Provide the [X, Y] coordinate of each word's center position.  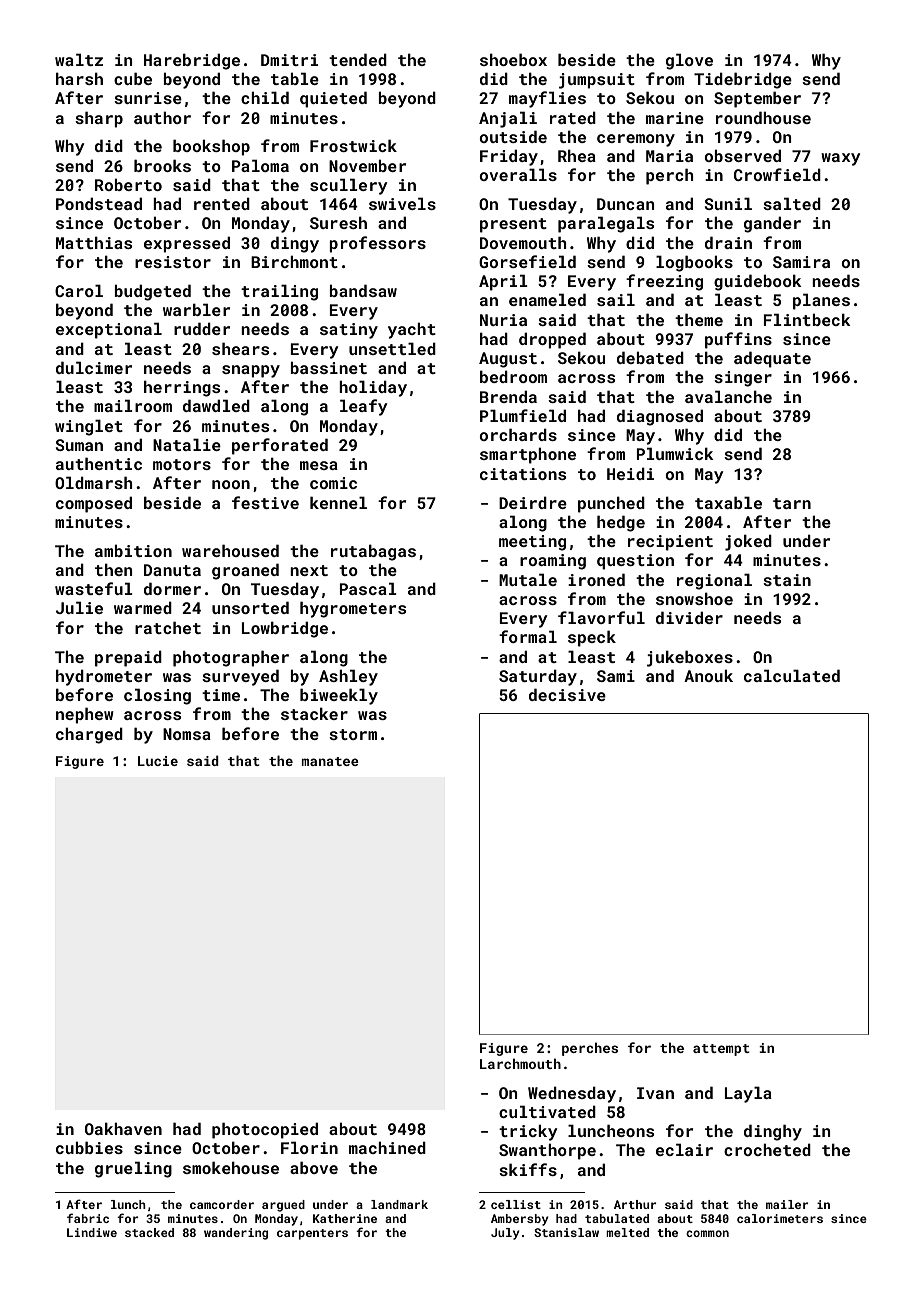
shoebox [513, 59]
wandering [236, 1234]
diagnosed [660, 417]
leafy [363, 407]
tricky [528, 1133]
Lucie [158, 761]
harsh [79, 78]
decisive [567, 694]
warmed [143, 607]
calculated [792, 675]
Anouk [708, 676]
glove [689, 61]
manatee [330, 761]
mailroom [133, 405]
